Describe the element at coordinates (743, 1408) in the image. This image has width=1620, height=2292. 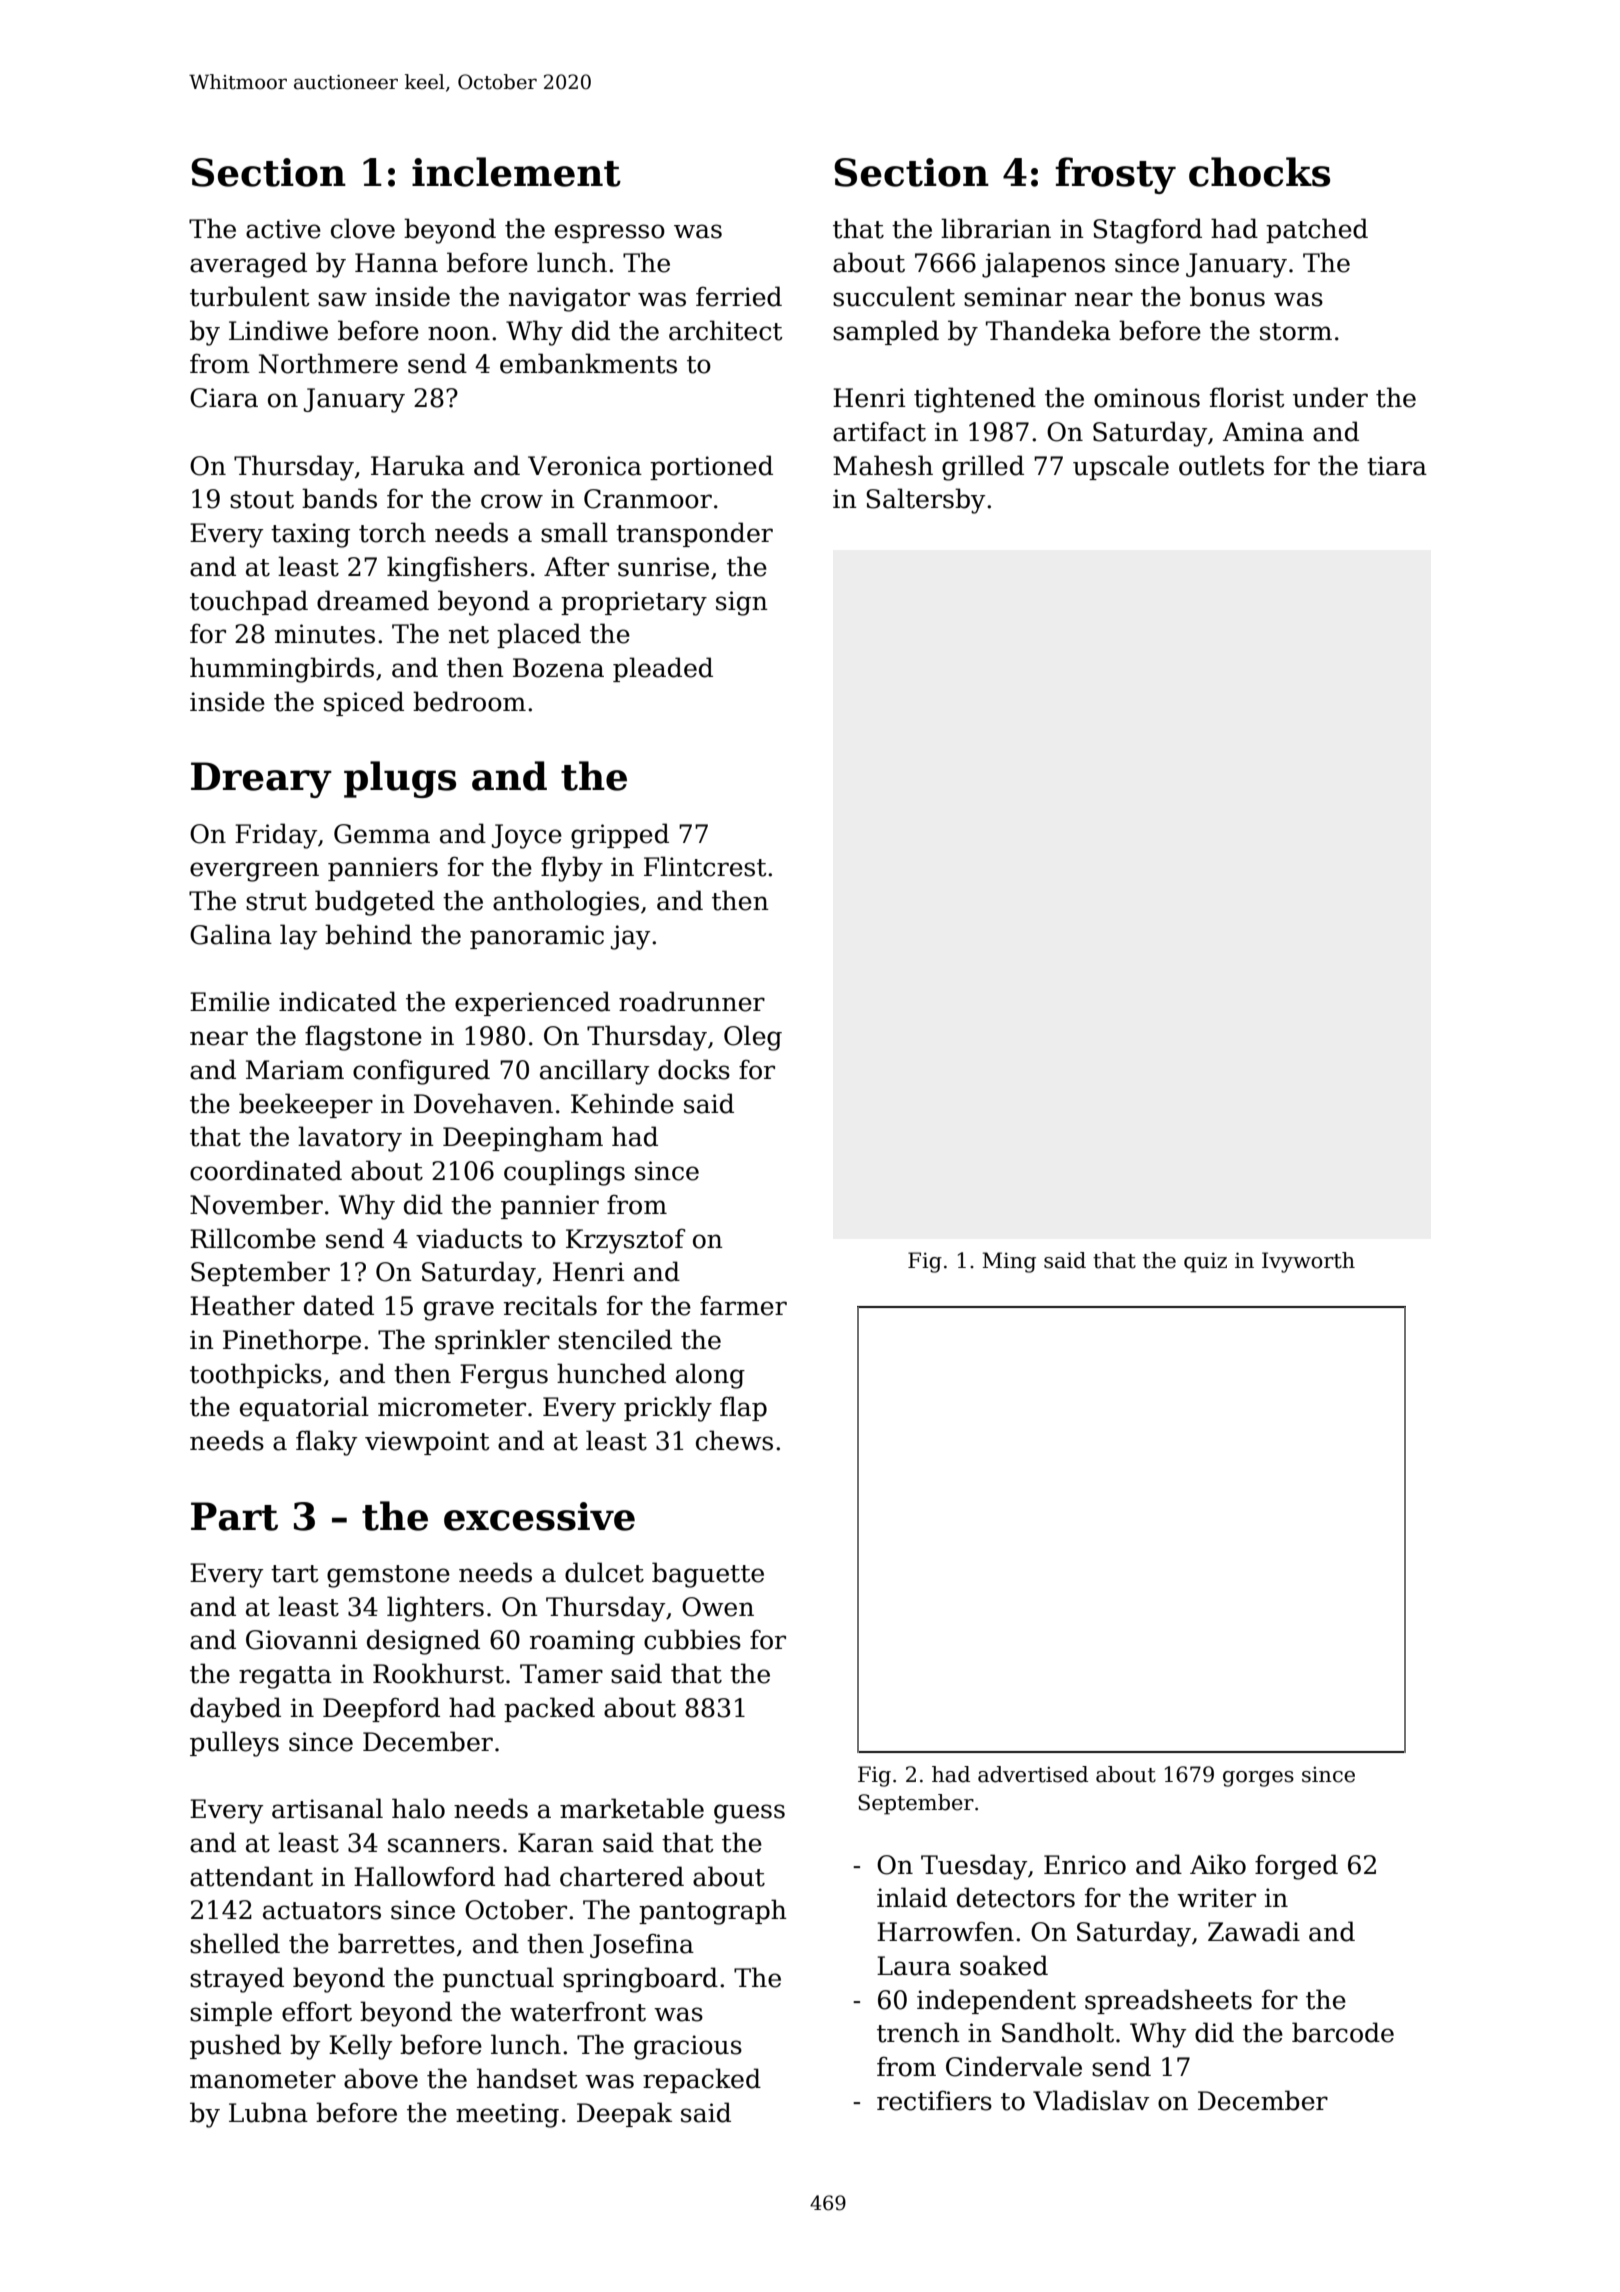
I see `flap` at that location.
